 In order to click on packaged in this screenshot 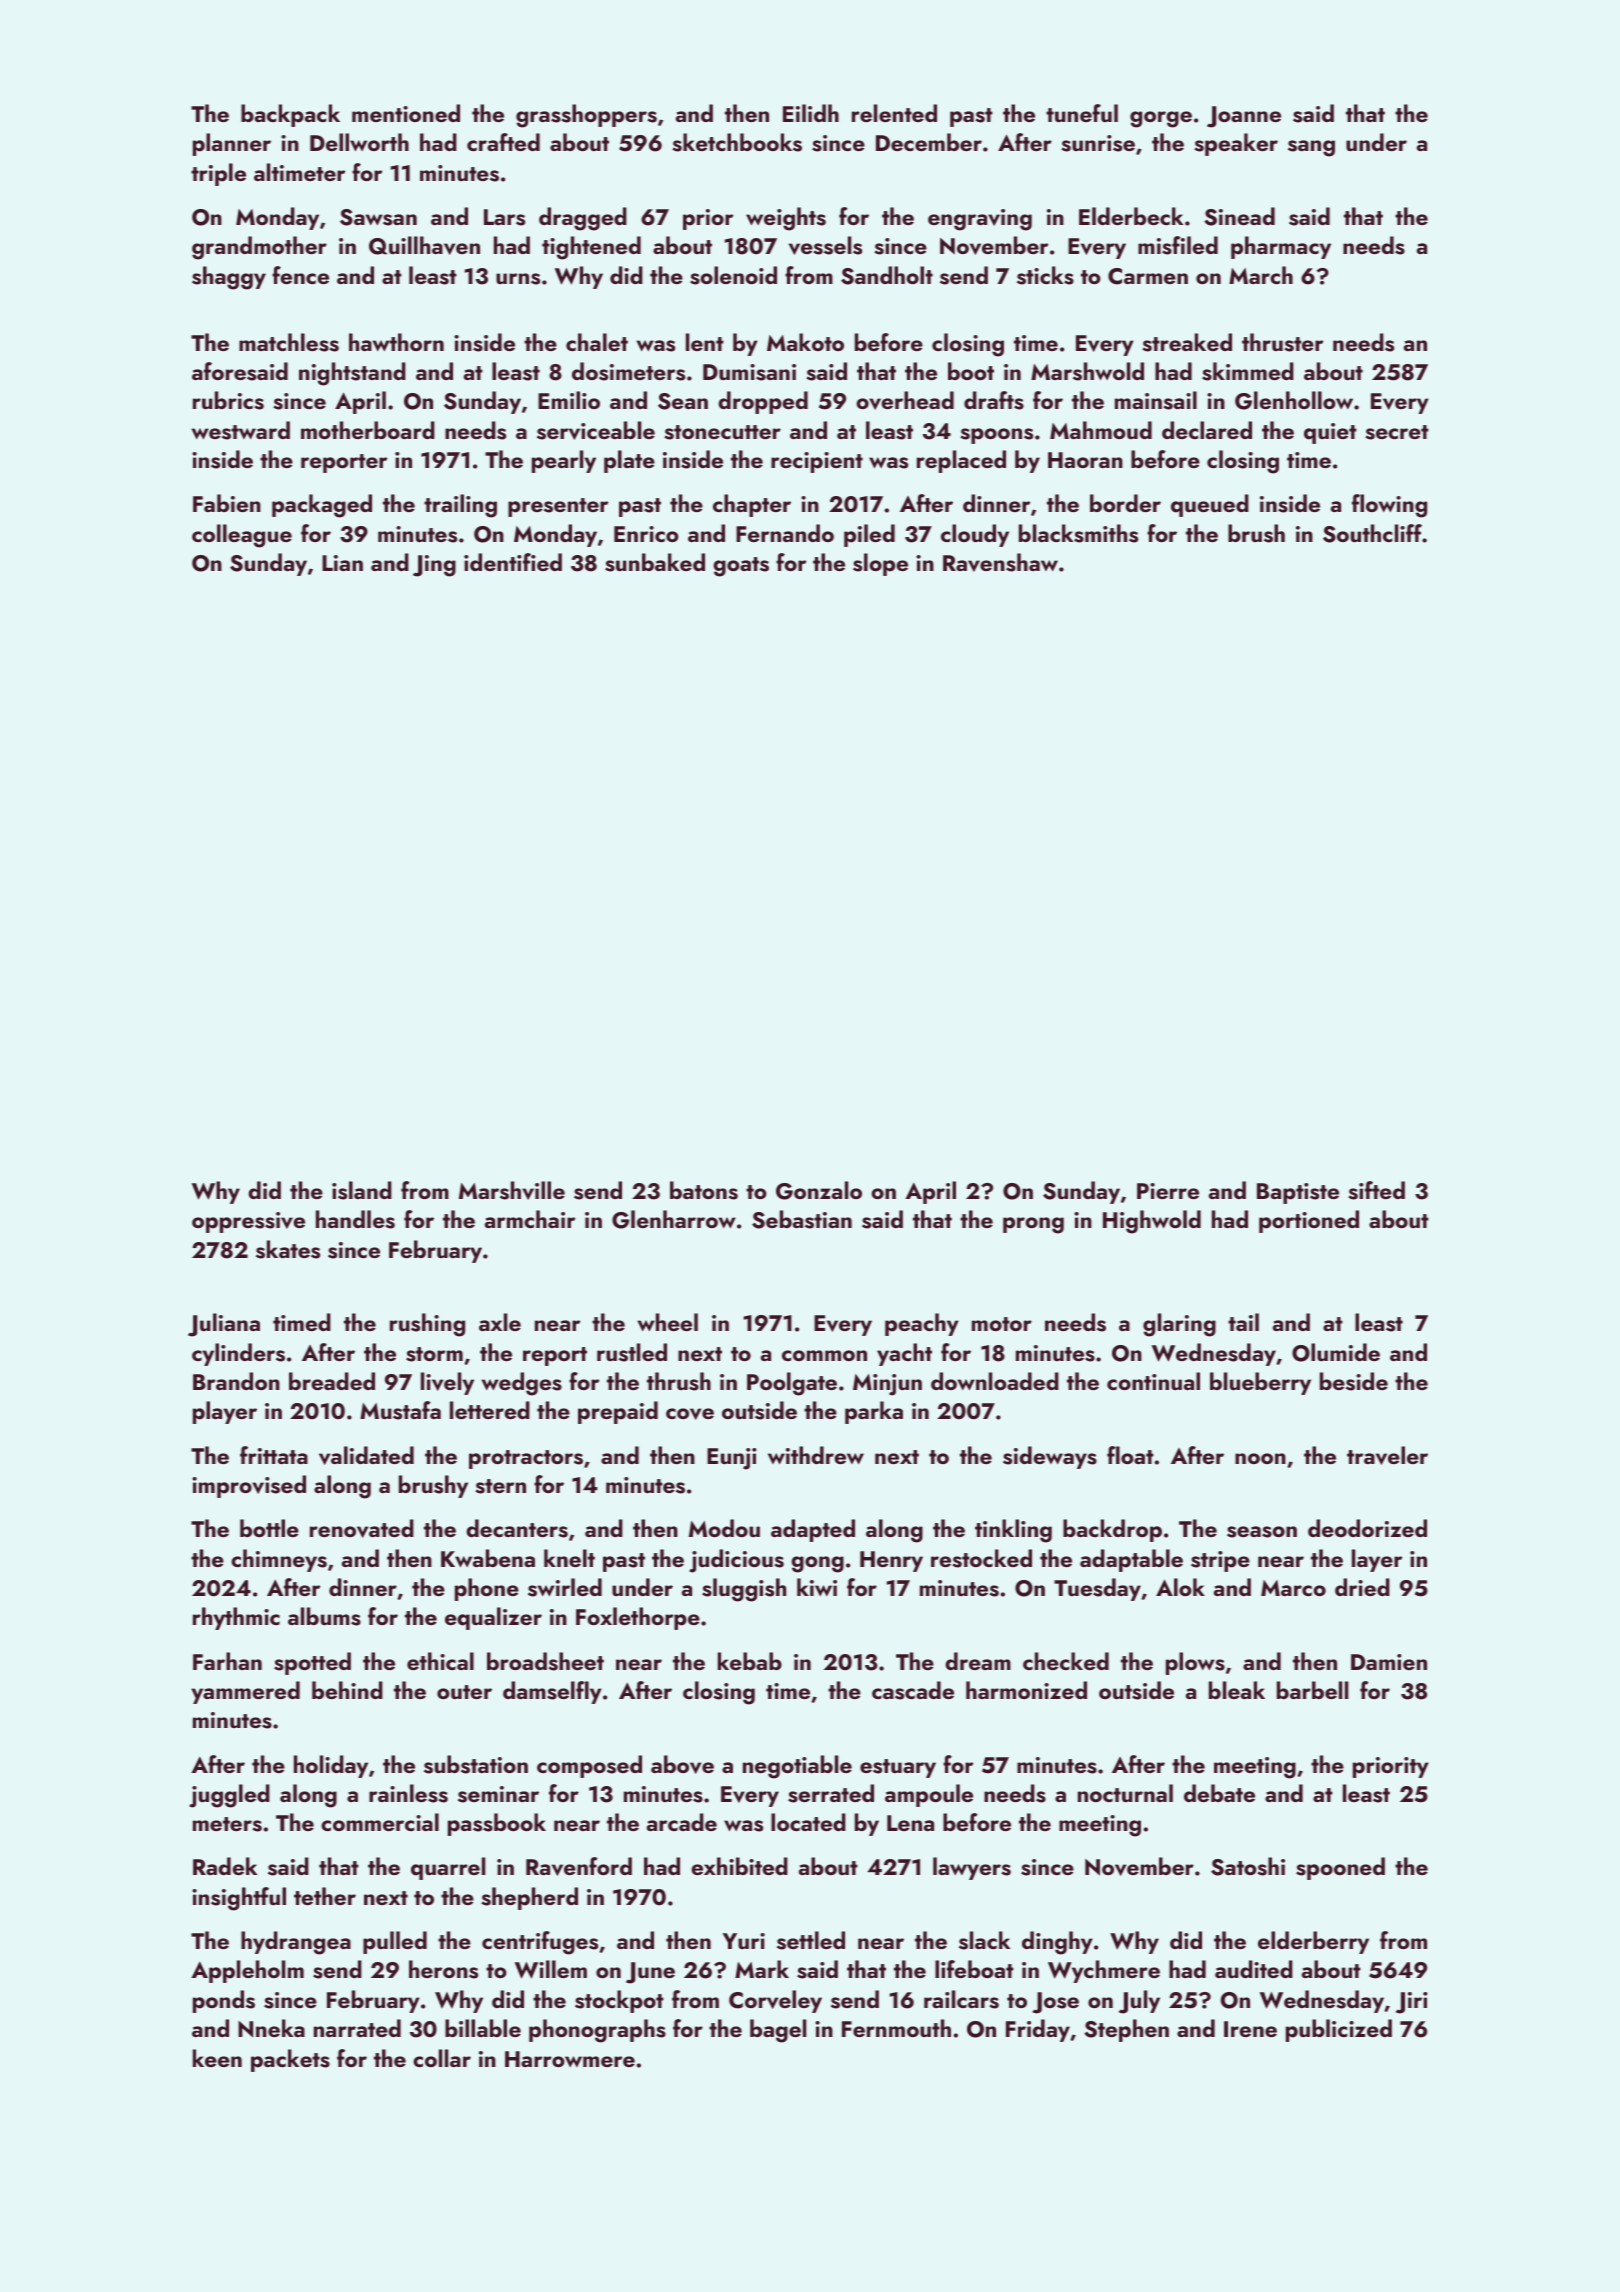, I will do `click(322, 506)`.
